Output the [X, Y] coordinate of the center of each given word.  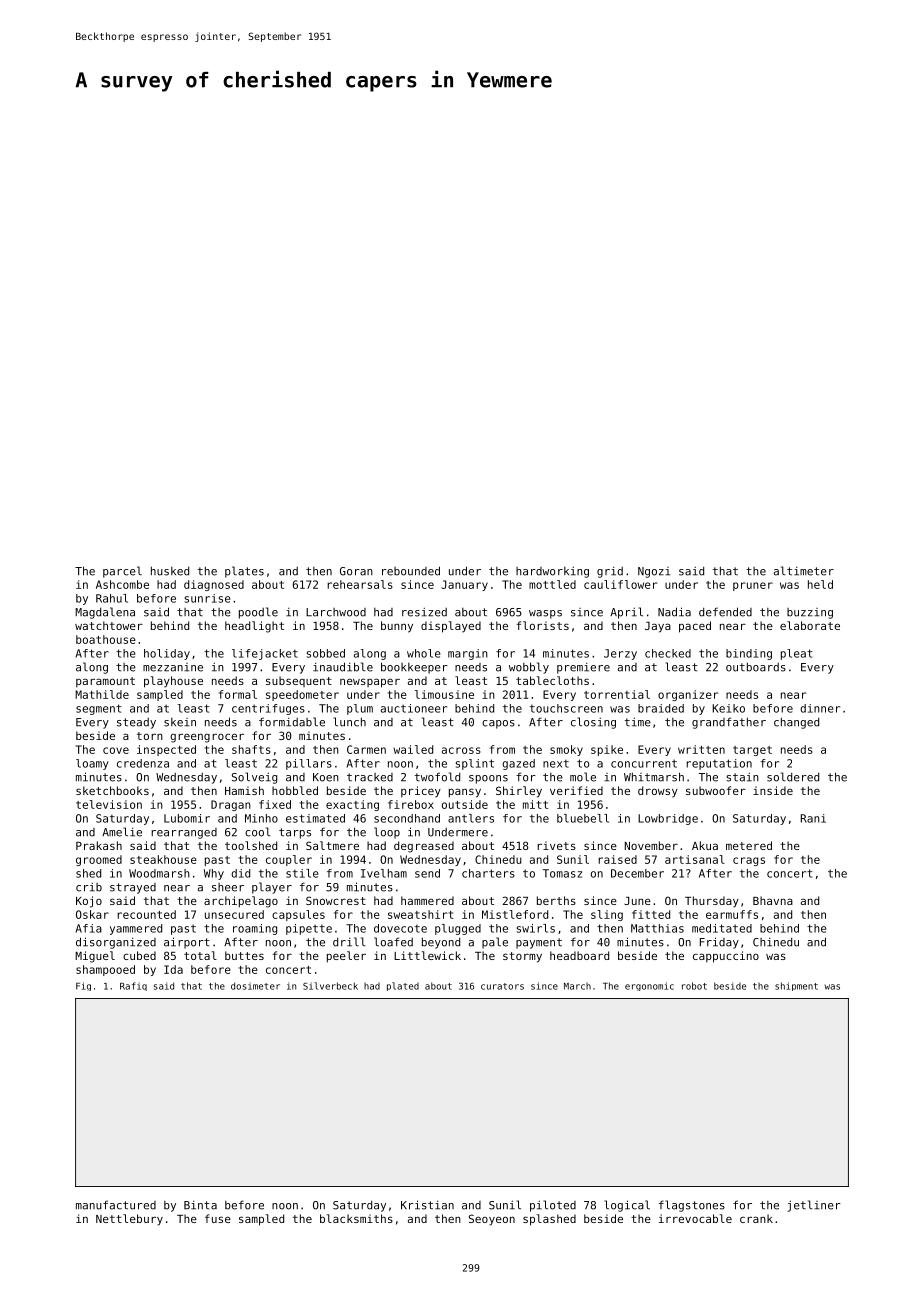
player [272, 888]
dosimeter [255, 986]
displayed [451, 627]
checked [668, 653]
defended [725, 612]
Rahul [112, 598]
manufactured [116, 1205]
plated [403, 986]
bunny [397, 627]
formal [238, 694]
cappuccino [726, 957]
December [637, 873]
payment [539, 943]
